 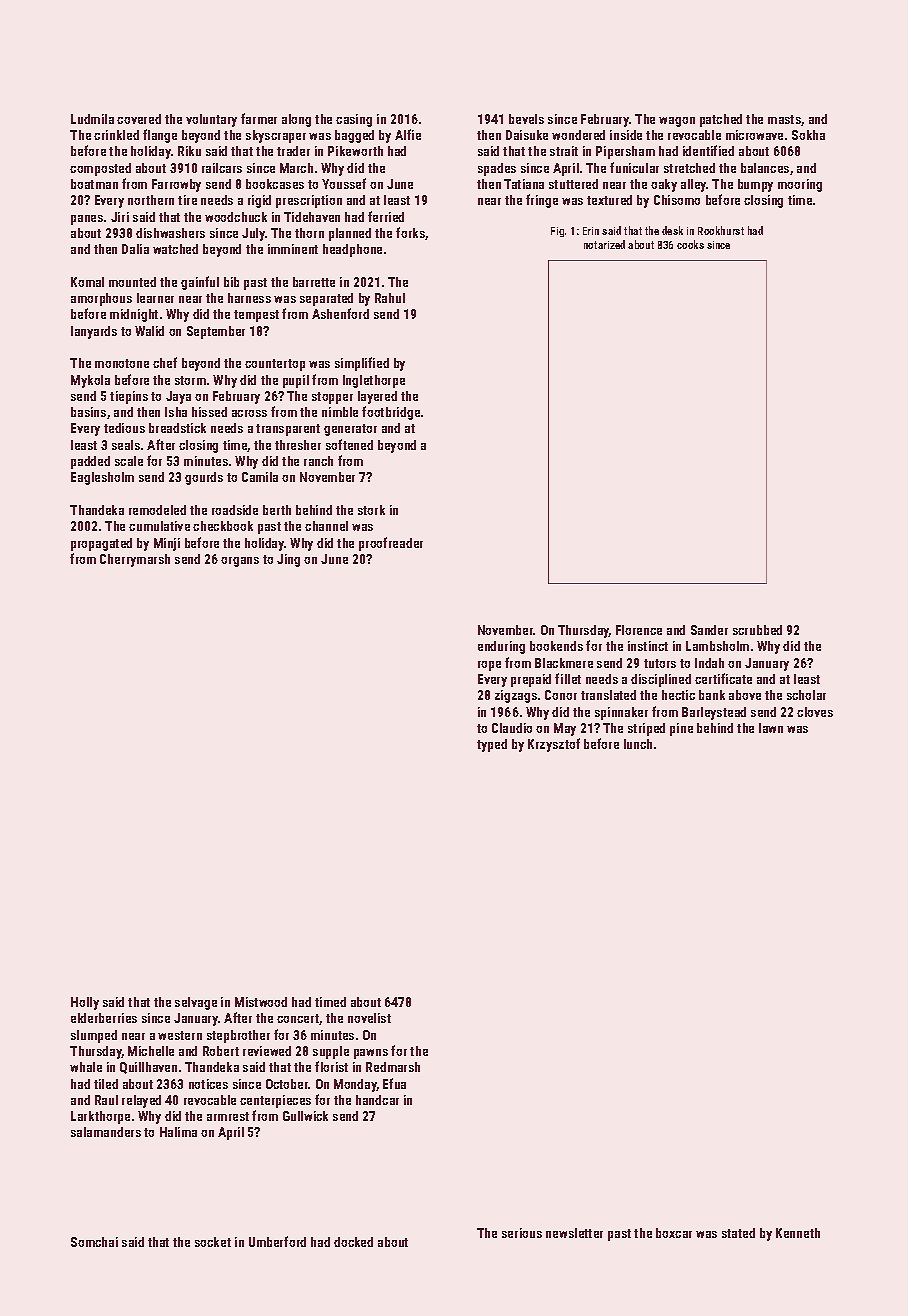 What do you see at coordinates (353, 1242) in the screenshot?
I see `docked` at bounding box center [353, 1242].
